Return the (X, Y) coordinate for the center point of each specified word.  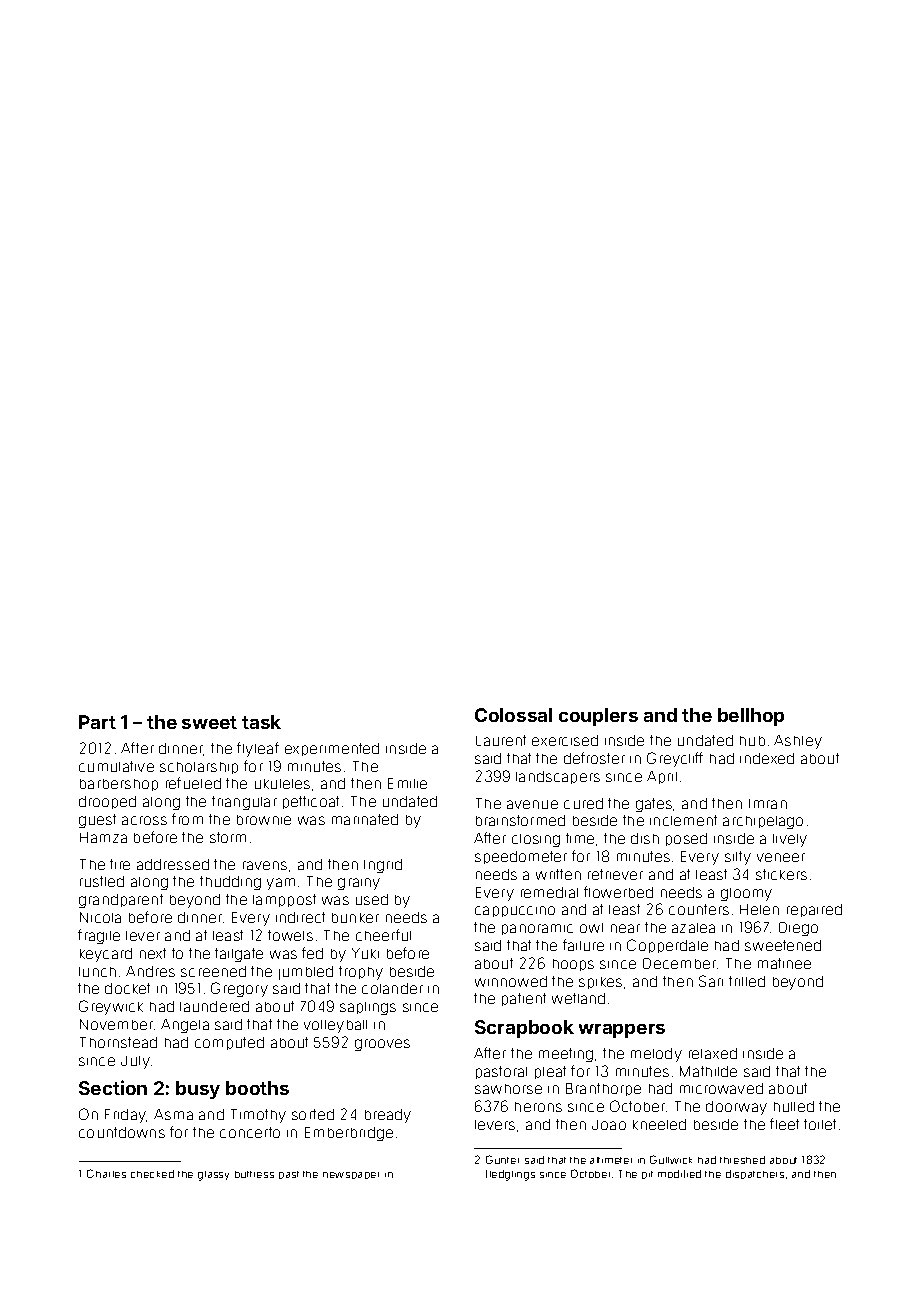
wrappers (622, 1031)
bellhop (751, 717)
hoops (573, 965)
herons (538, 1107)
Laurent (501, 740)
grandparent (121, 901)
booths (257, 1088)
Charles (106, 1173)
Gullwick (671, 1159)
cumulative (116, 766)
